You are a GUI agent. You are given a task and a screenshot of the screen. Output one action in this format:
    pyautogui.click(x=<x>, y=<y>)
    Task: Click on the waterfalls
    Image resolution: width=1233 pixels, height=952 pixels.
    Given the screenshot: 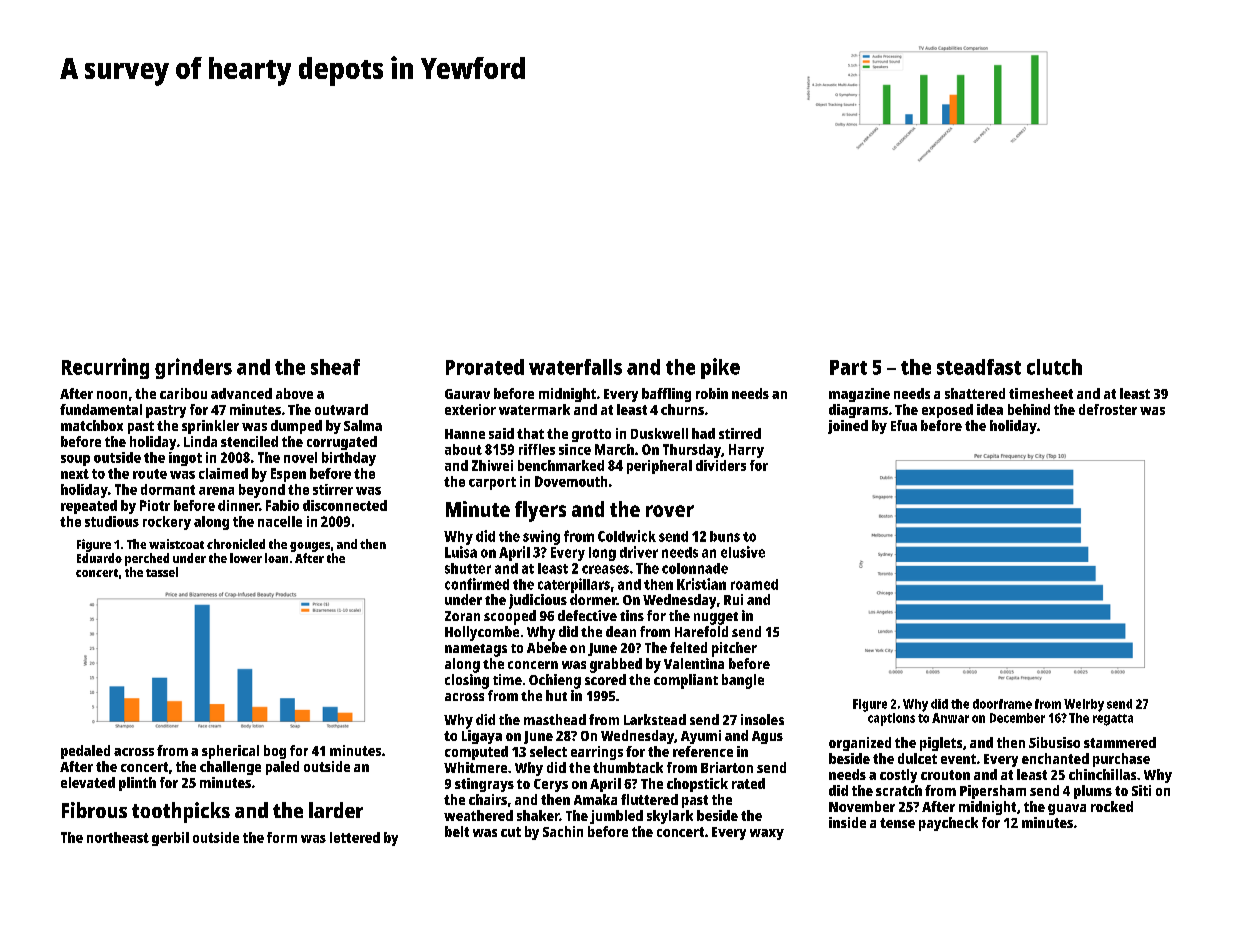 What is the action you would take?
    pyautogui.click(x=575, y=367)
